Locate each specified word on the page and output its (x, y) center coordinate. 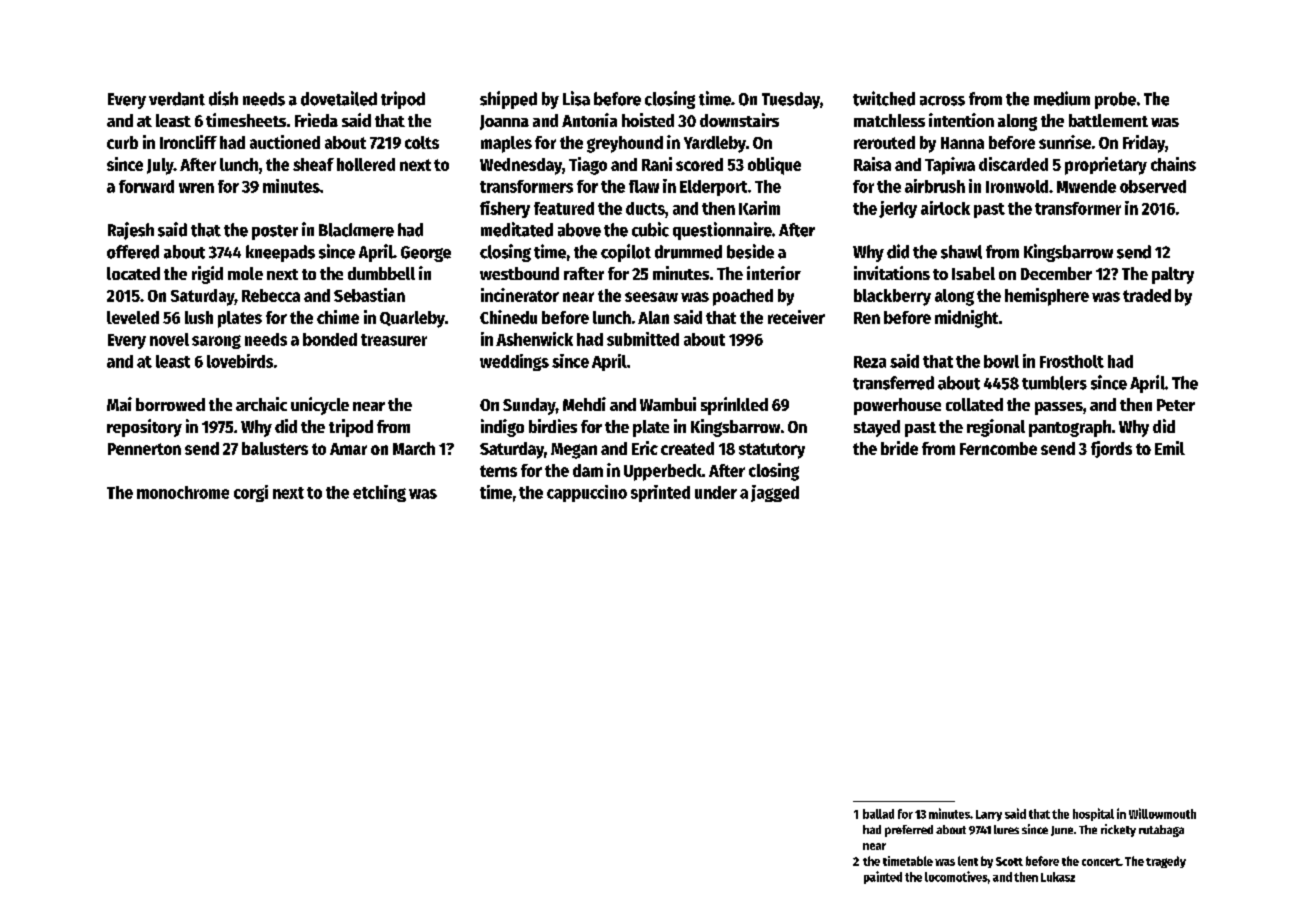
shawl (961, 252)
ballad (878, 814)
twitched (884, 98)
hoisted (648, 120)
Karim (759, 208)
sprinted (660, 493)
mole (245, 273)
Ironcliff (188, 142)
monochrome (183, 492)
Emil (1170, 448)
